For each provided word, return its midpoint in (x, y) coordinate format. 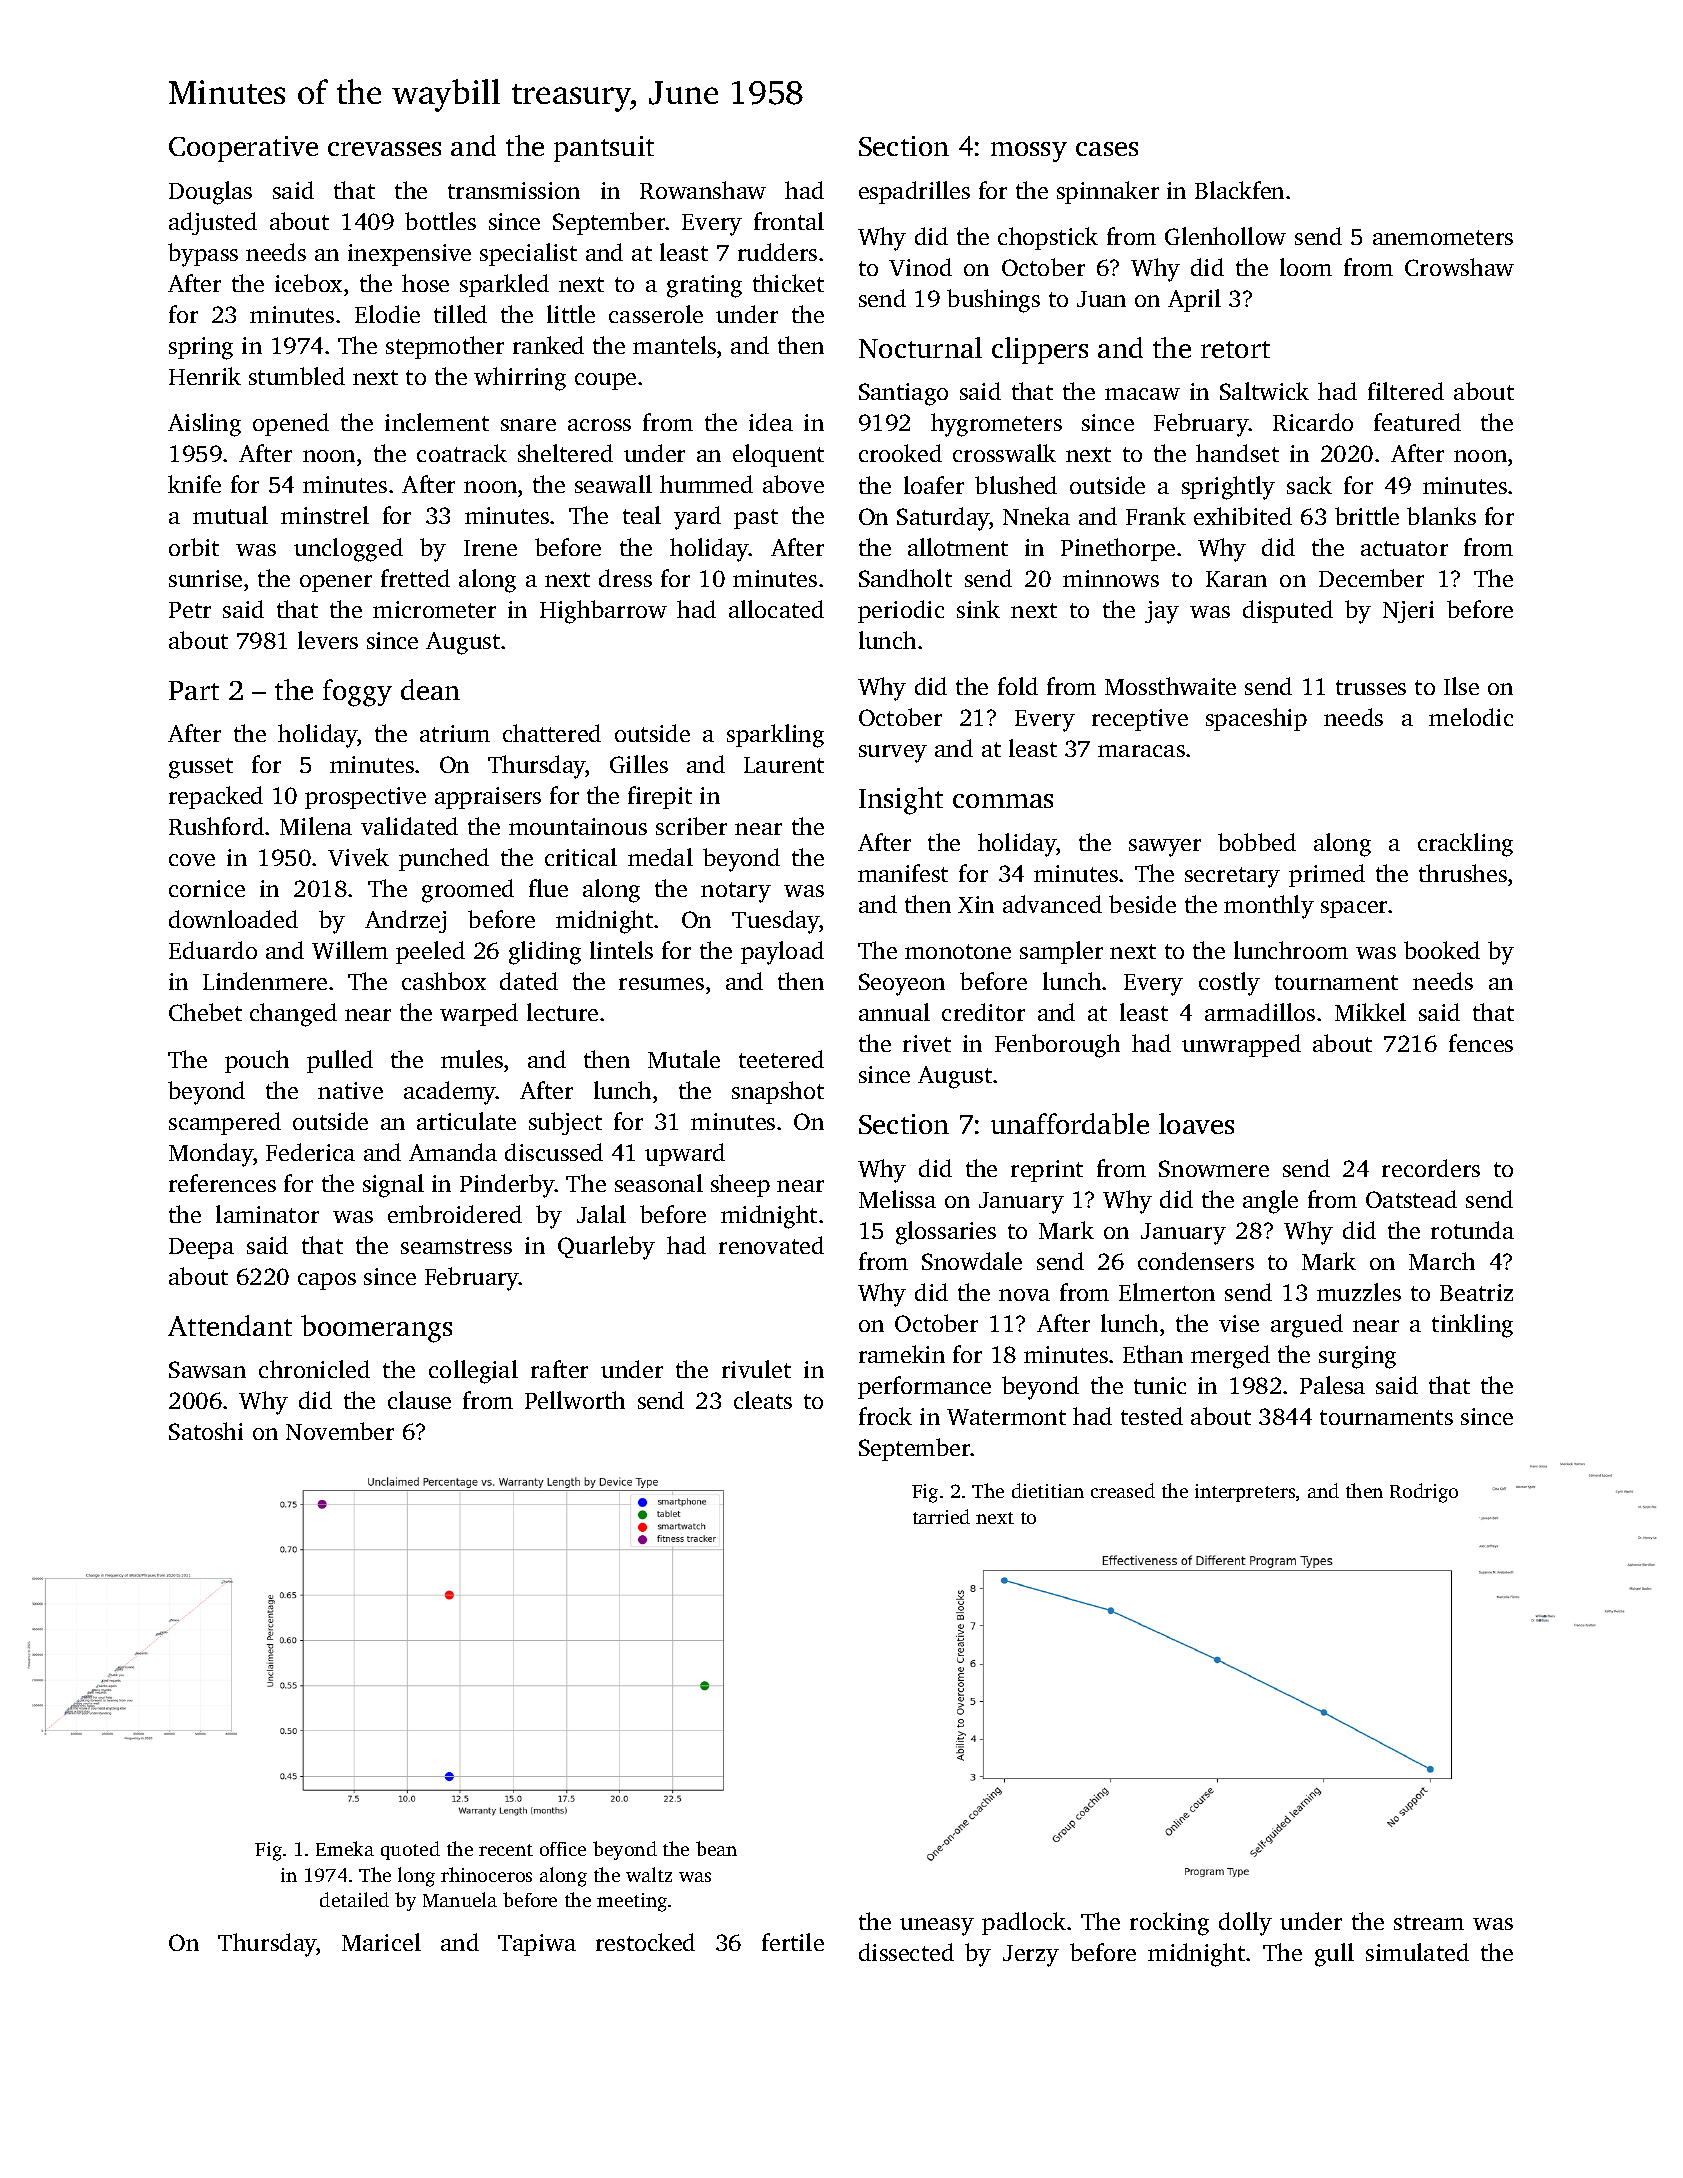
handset (1237, 453)
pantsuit (604, 149)
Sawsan (207, 1369)
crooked (900, 453)
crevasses (384, 149)
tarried (941, 1516)
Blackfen (1239, 190)
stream (1429, 1922)
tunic (1160, 1385)
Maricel (381, 1942)
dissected (906, 1952)
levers (328, 640)
